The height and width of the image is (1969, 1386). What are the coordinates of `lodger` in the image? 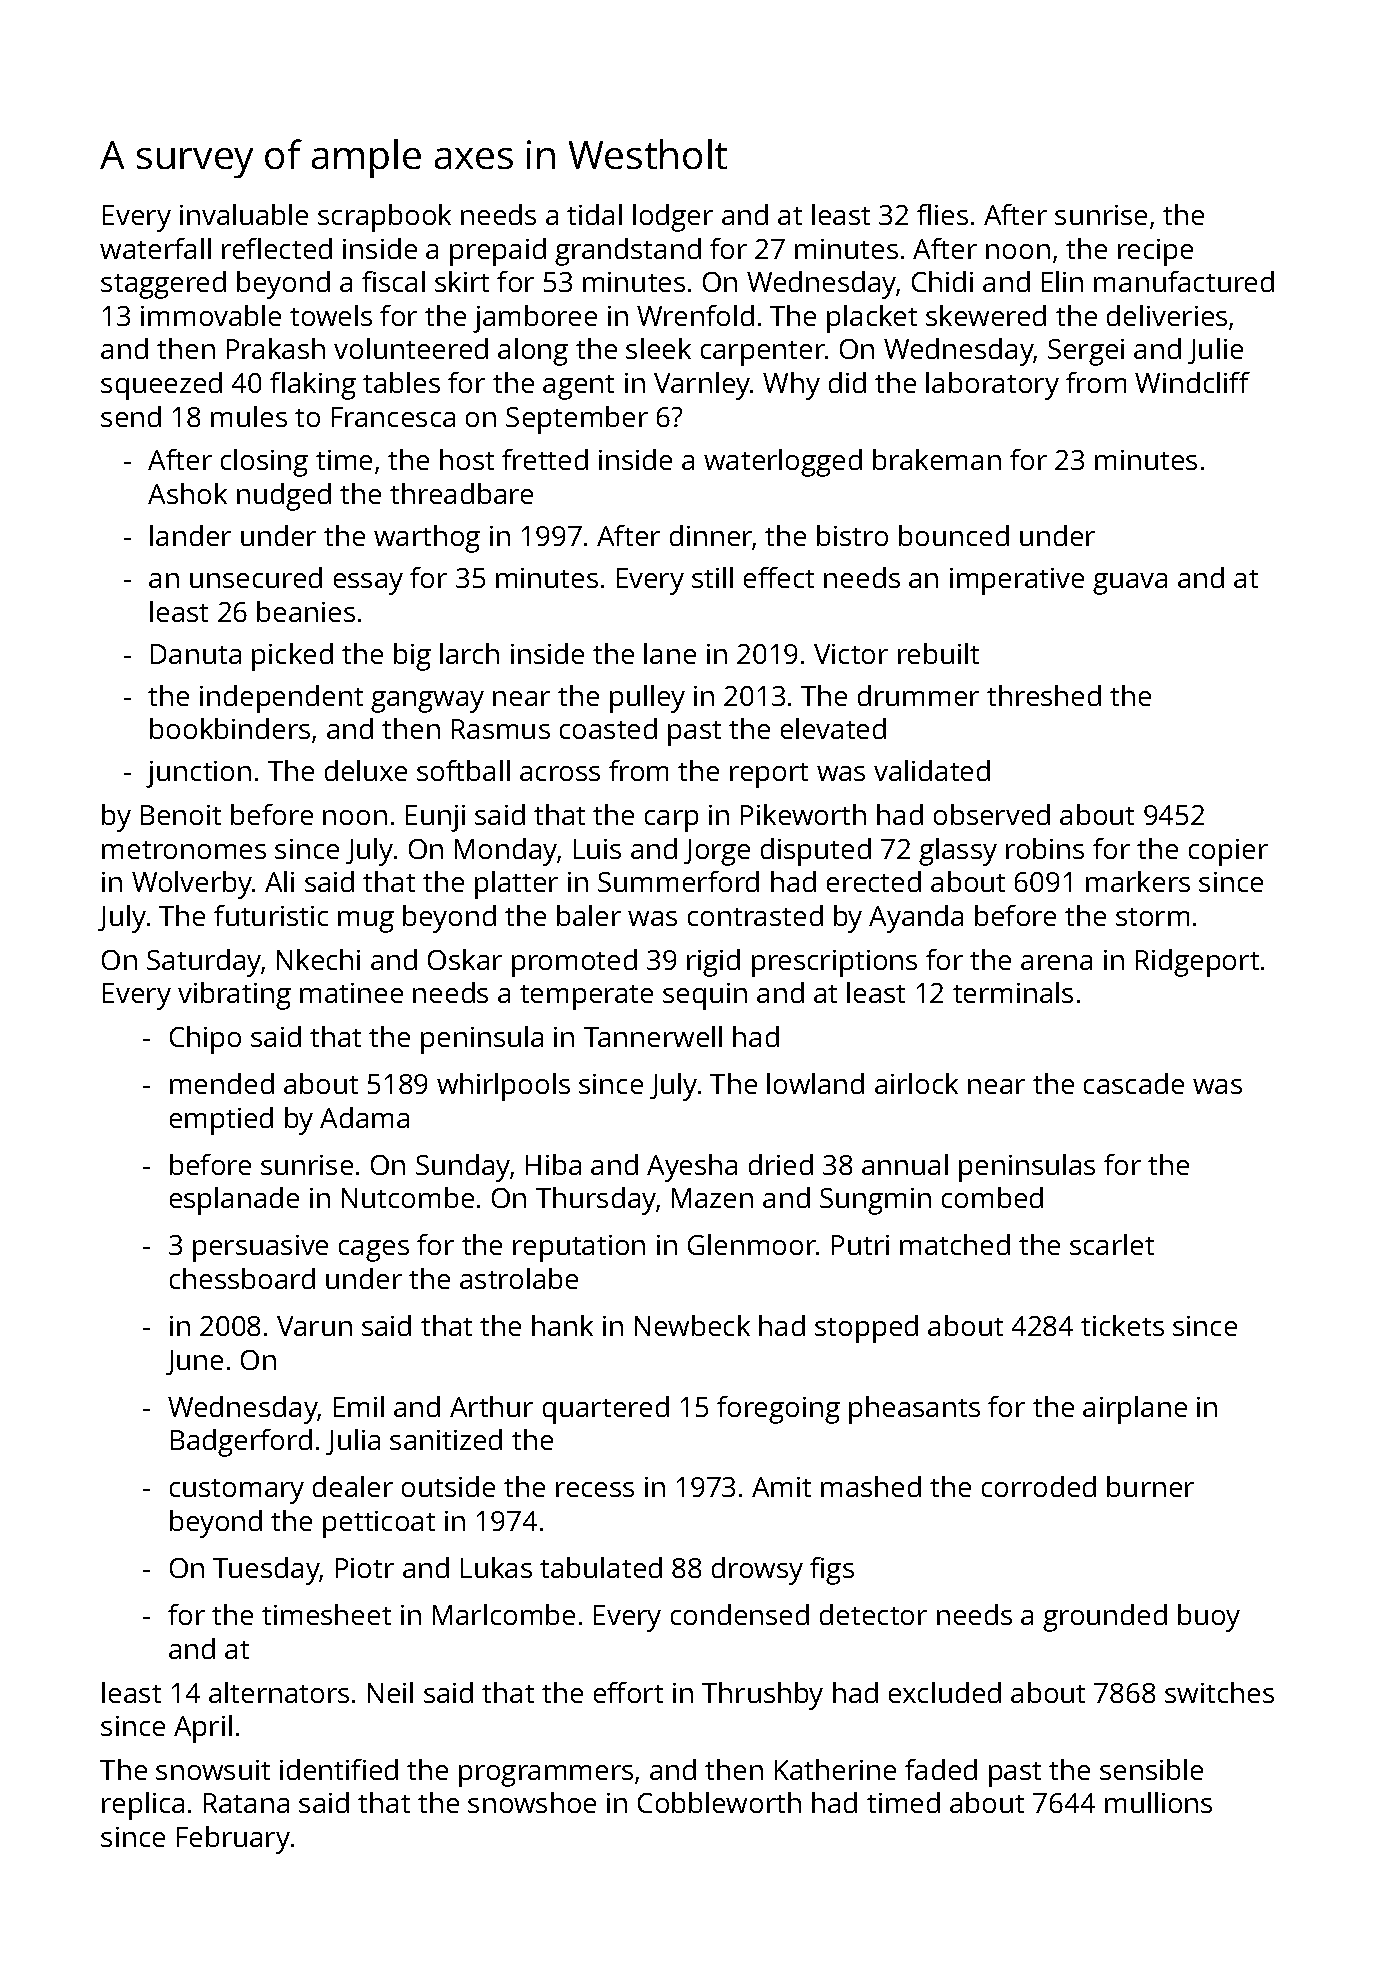 It's located at (673, 218).
